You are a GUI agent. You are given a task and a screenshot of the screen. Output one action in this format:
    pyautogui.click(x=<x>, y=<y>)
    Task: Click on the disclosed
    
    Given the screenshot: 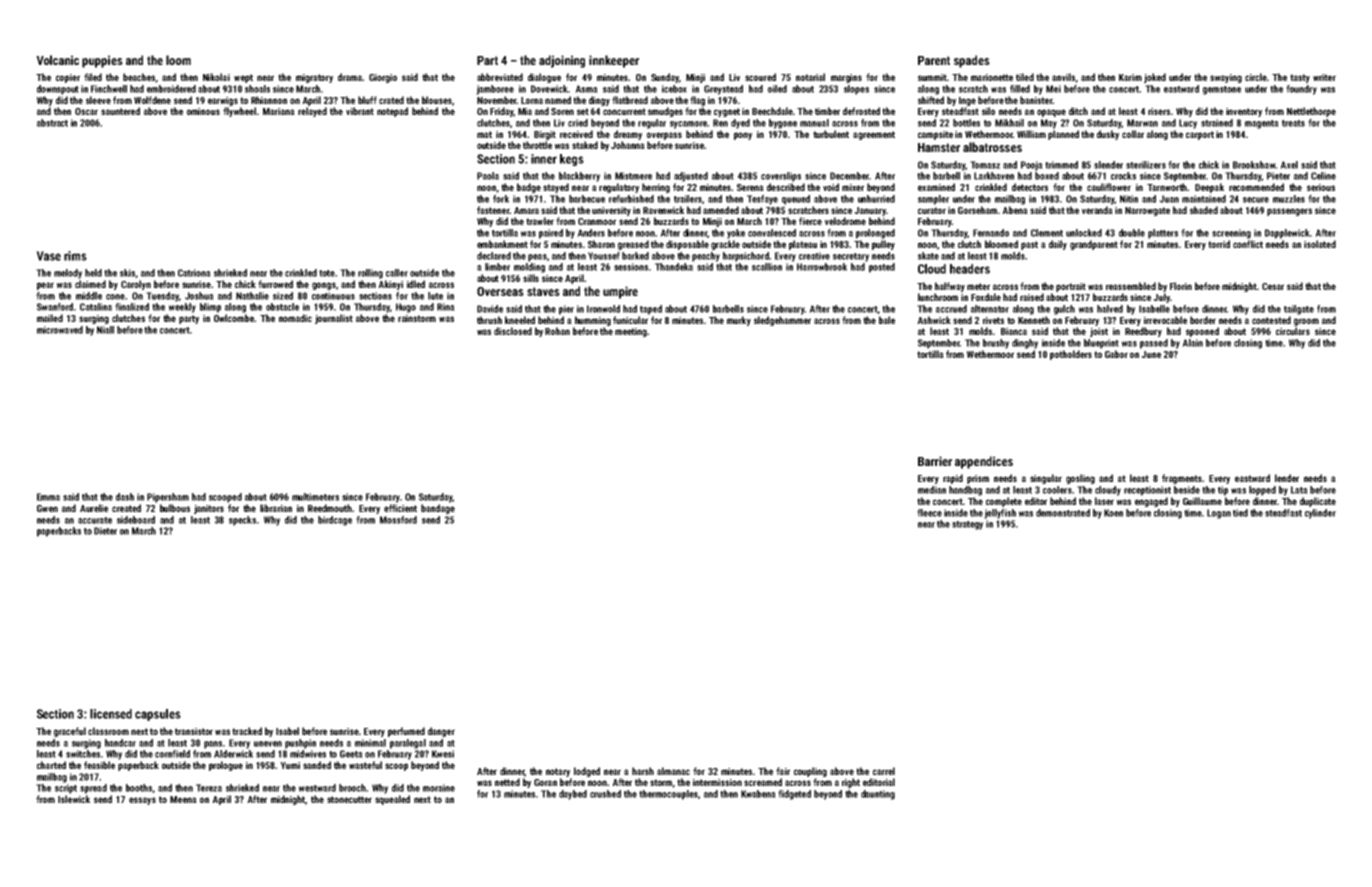 What is the action you would take?
    pyautogui.click(x=513, y=331)
